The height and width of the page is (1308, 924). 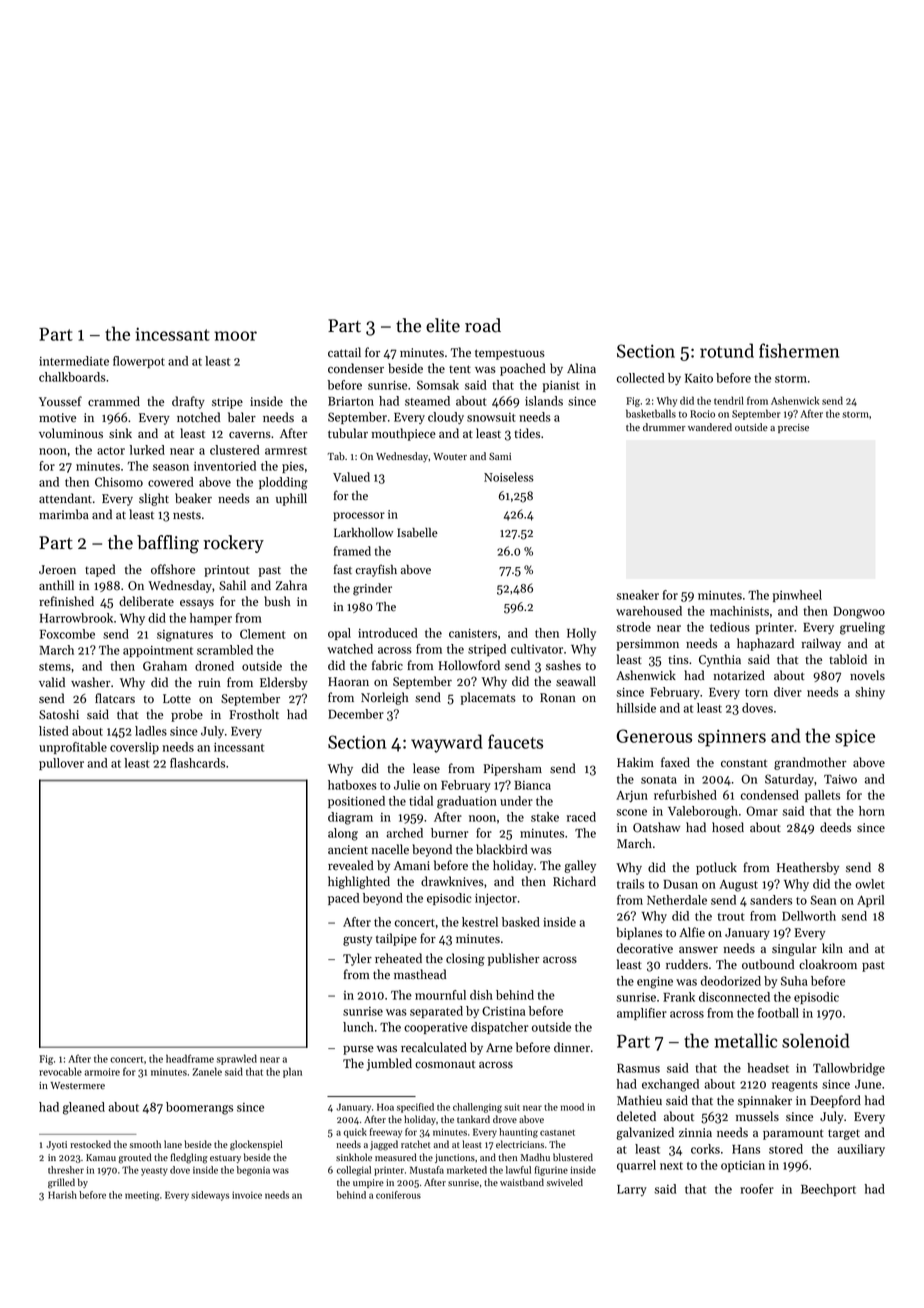 I want to click on Suha, so click(x=794, y=981).
